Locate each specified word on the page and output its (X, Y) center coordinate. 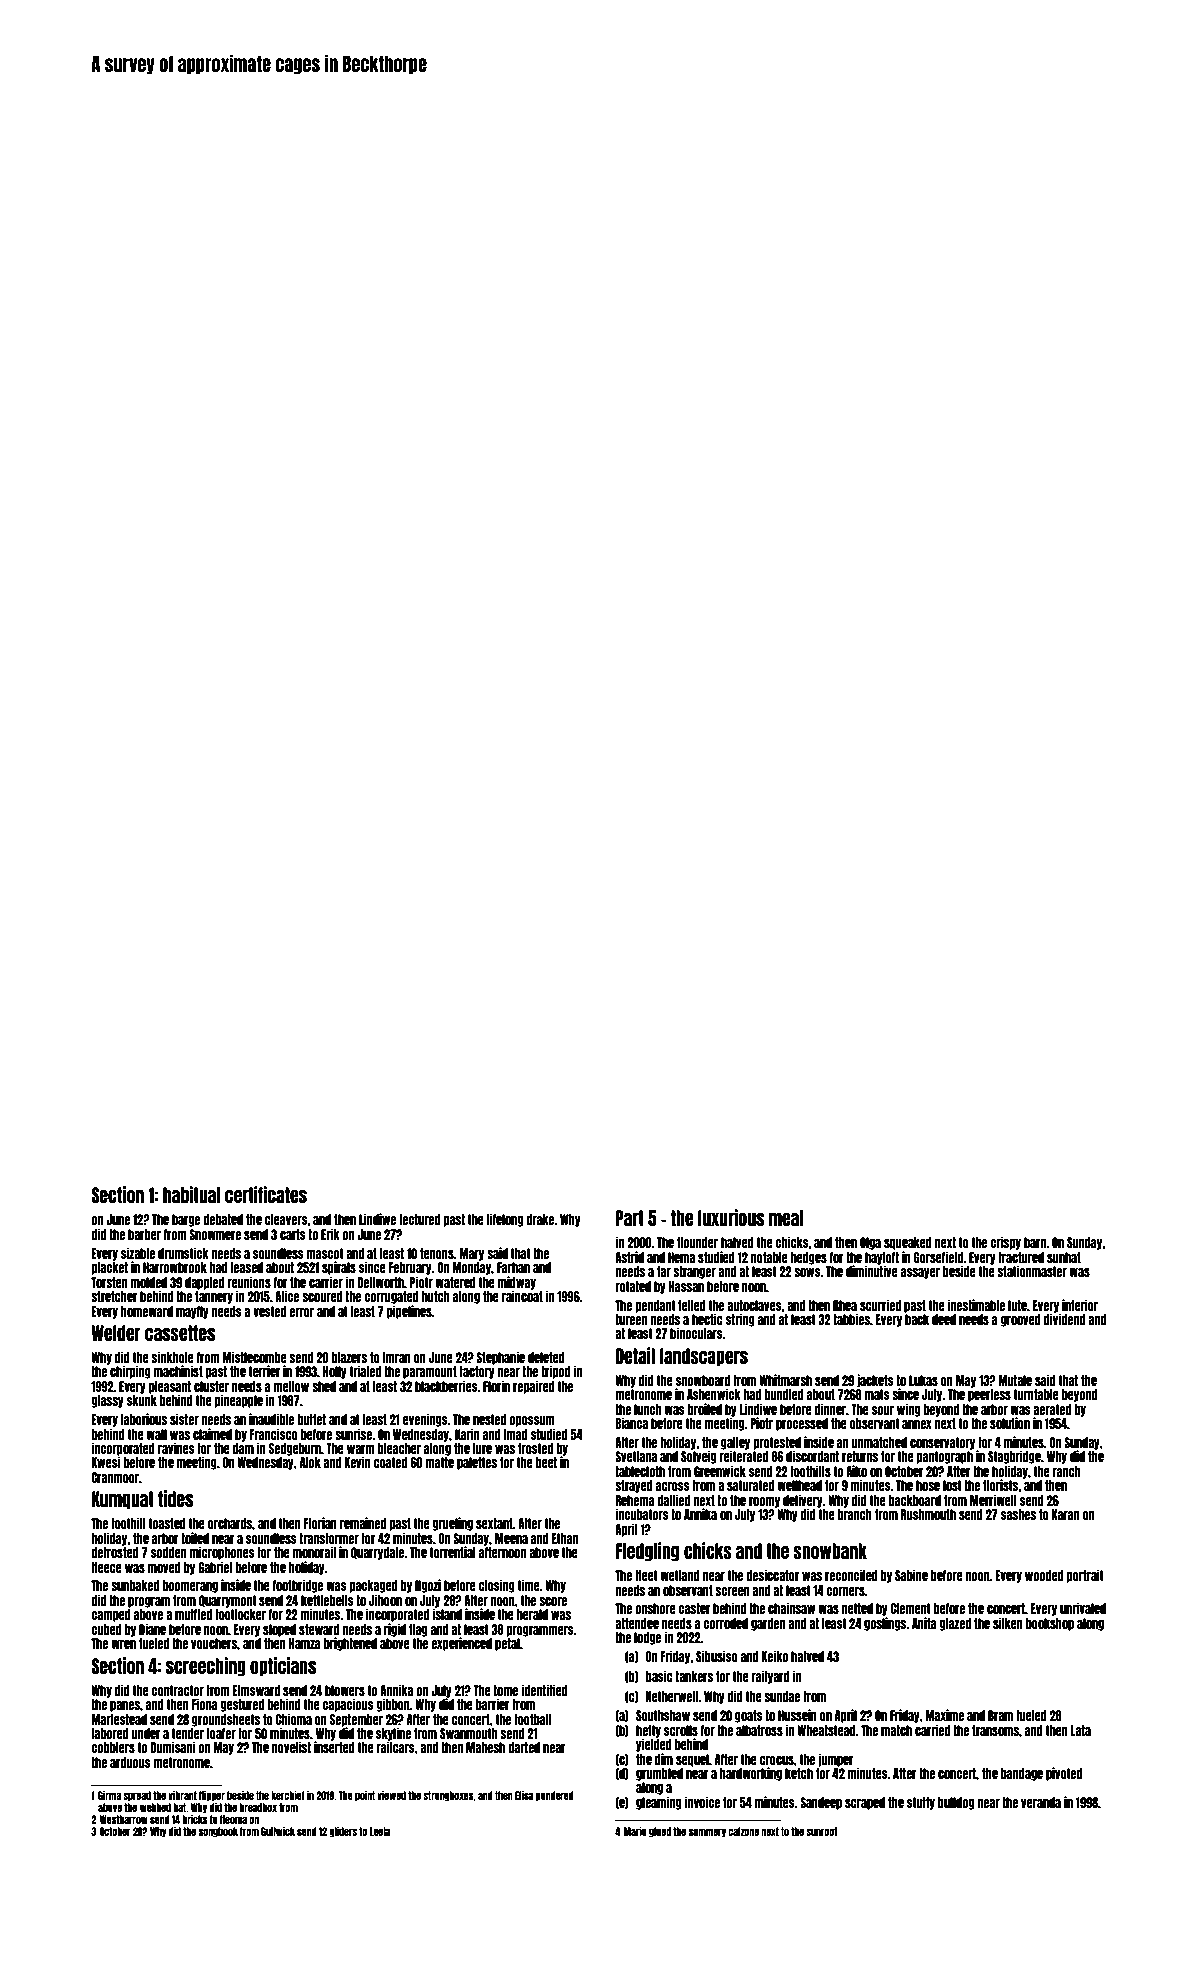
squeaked (908, 1243)
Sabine (911, 1575)
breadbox (258, 1807)
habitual (191, 1194)
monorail (314, 1552)
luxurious (731, 1217)
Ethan (565, 1538)
